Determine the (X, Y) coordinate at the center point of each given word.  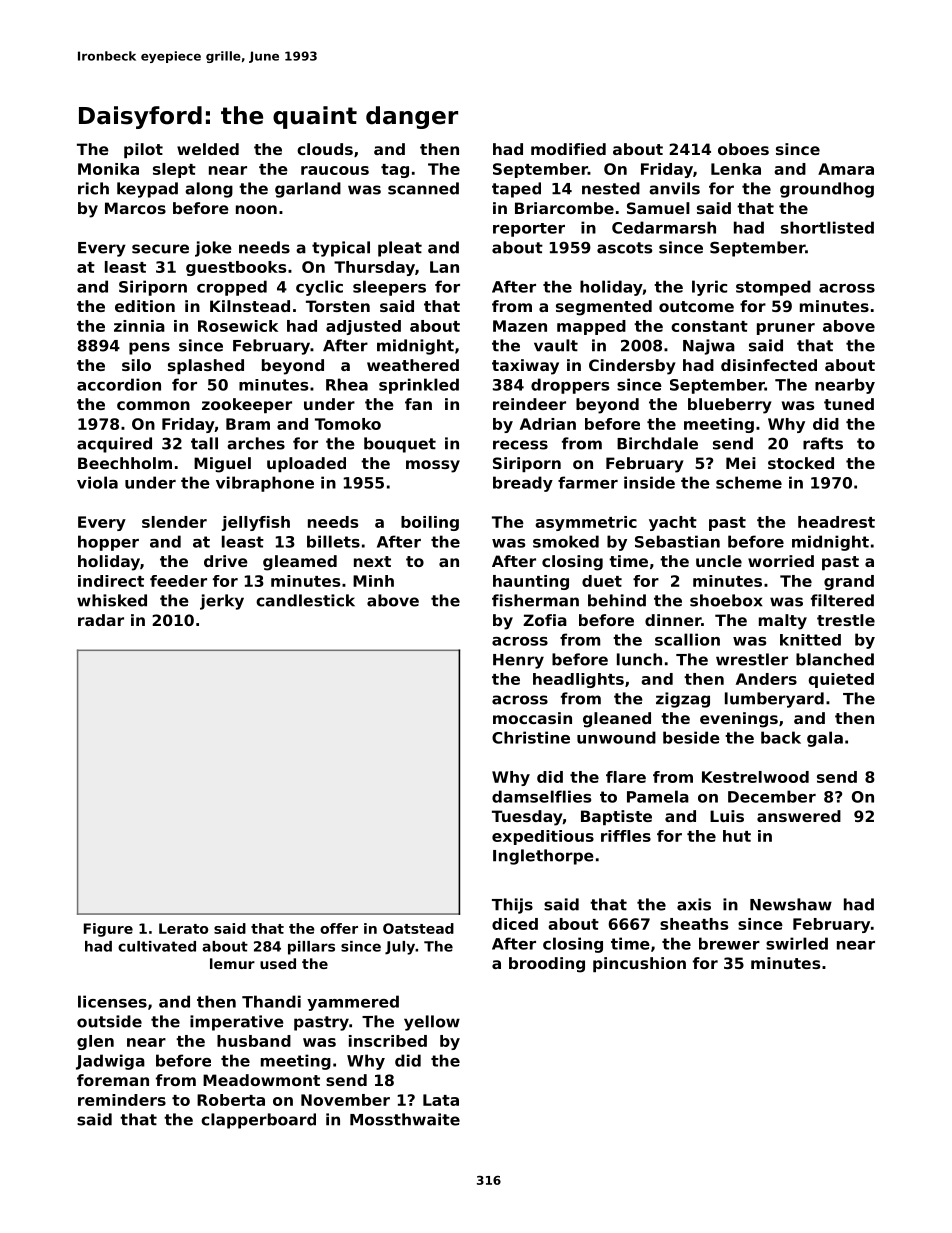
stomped (773, 288)
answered (799, 816)
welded (208, 149)
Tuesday (527, 818)
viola (97, 482)
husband (254, 1041)
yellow (432, 1023)
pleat (400, 249)
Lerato (183, 928)
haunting (531, 582)
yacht (673, 523)
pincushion (639, 964)
